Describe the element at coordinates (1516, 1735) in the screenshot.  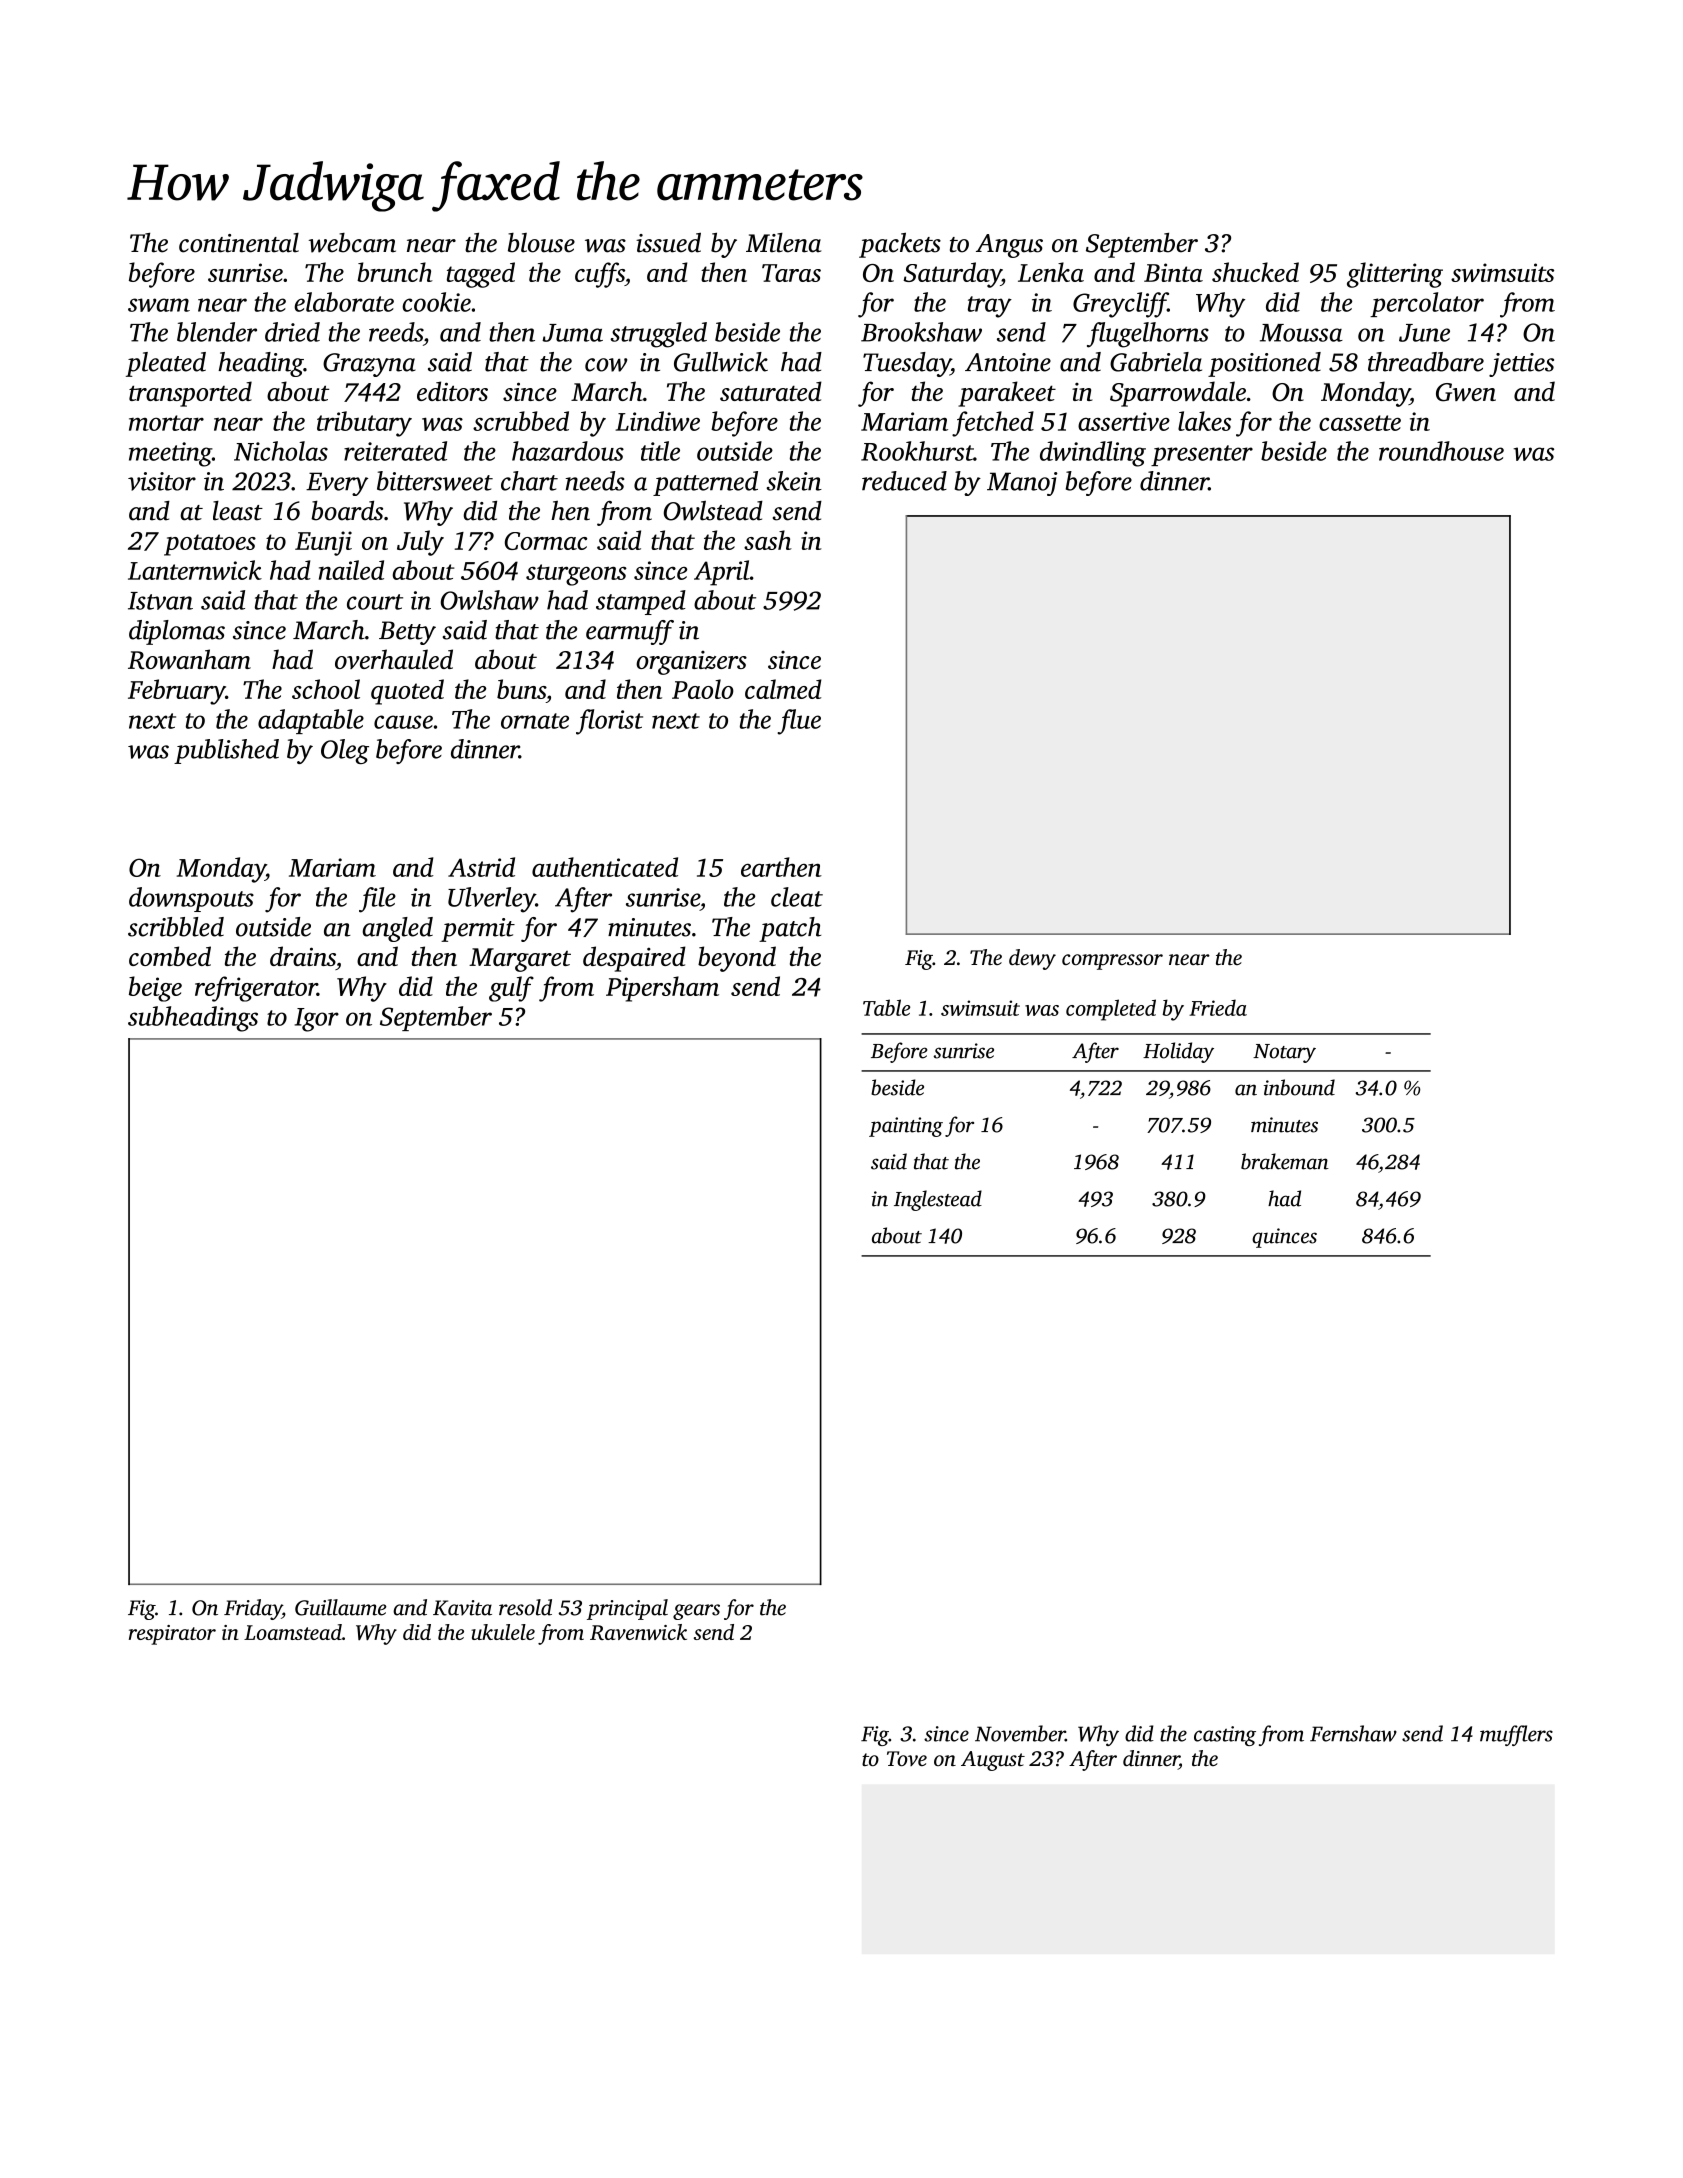
I see `mufflers` at that location.
